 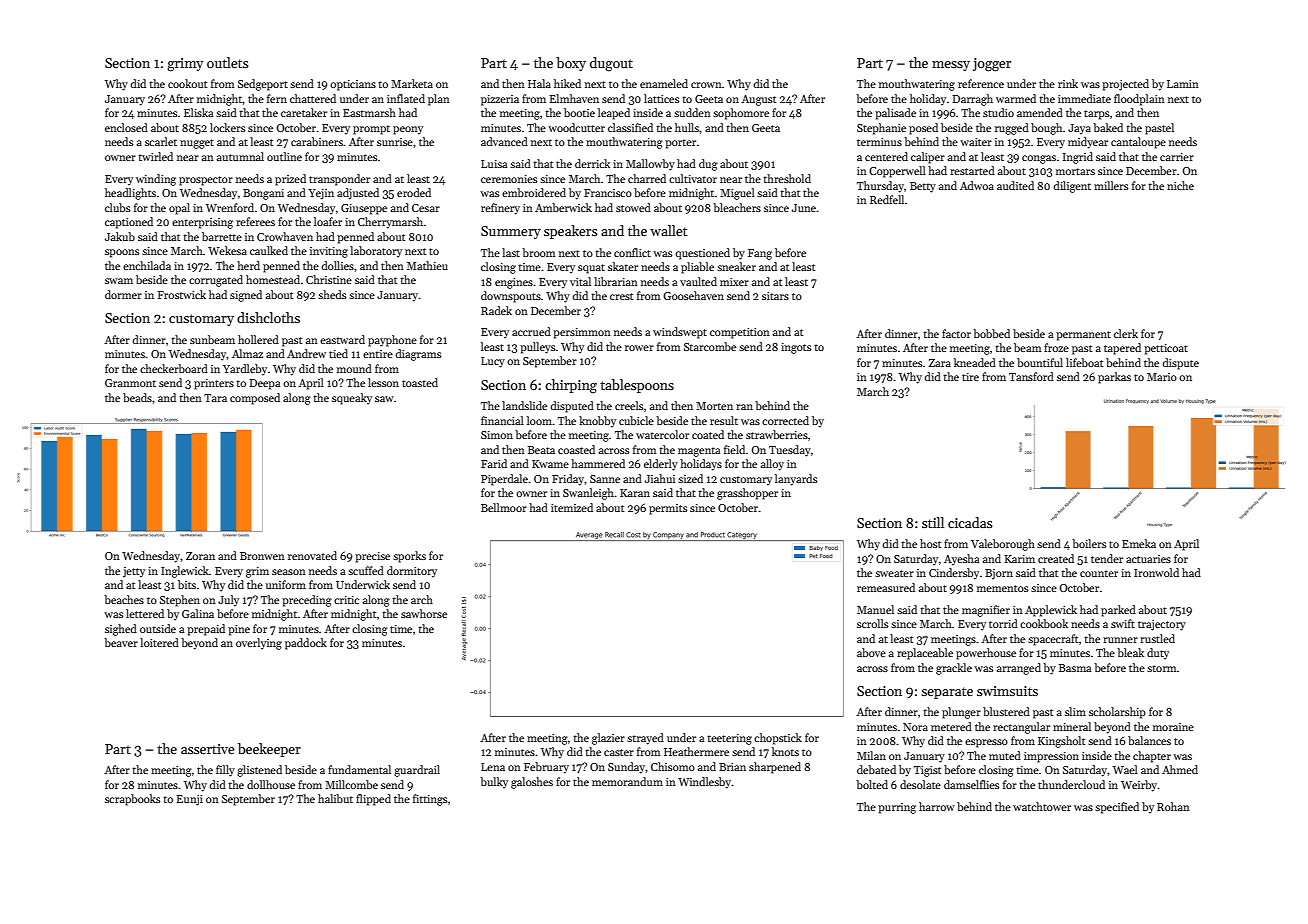 I want to click on hollered, so click(x=258, y=339).
